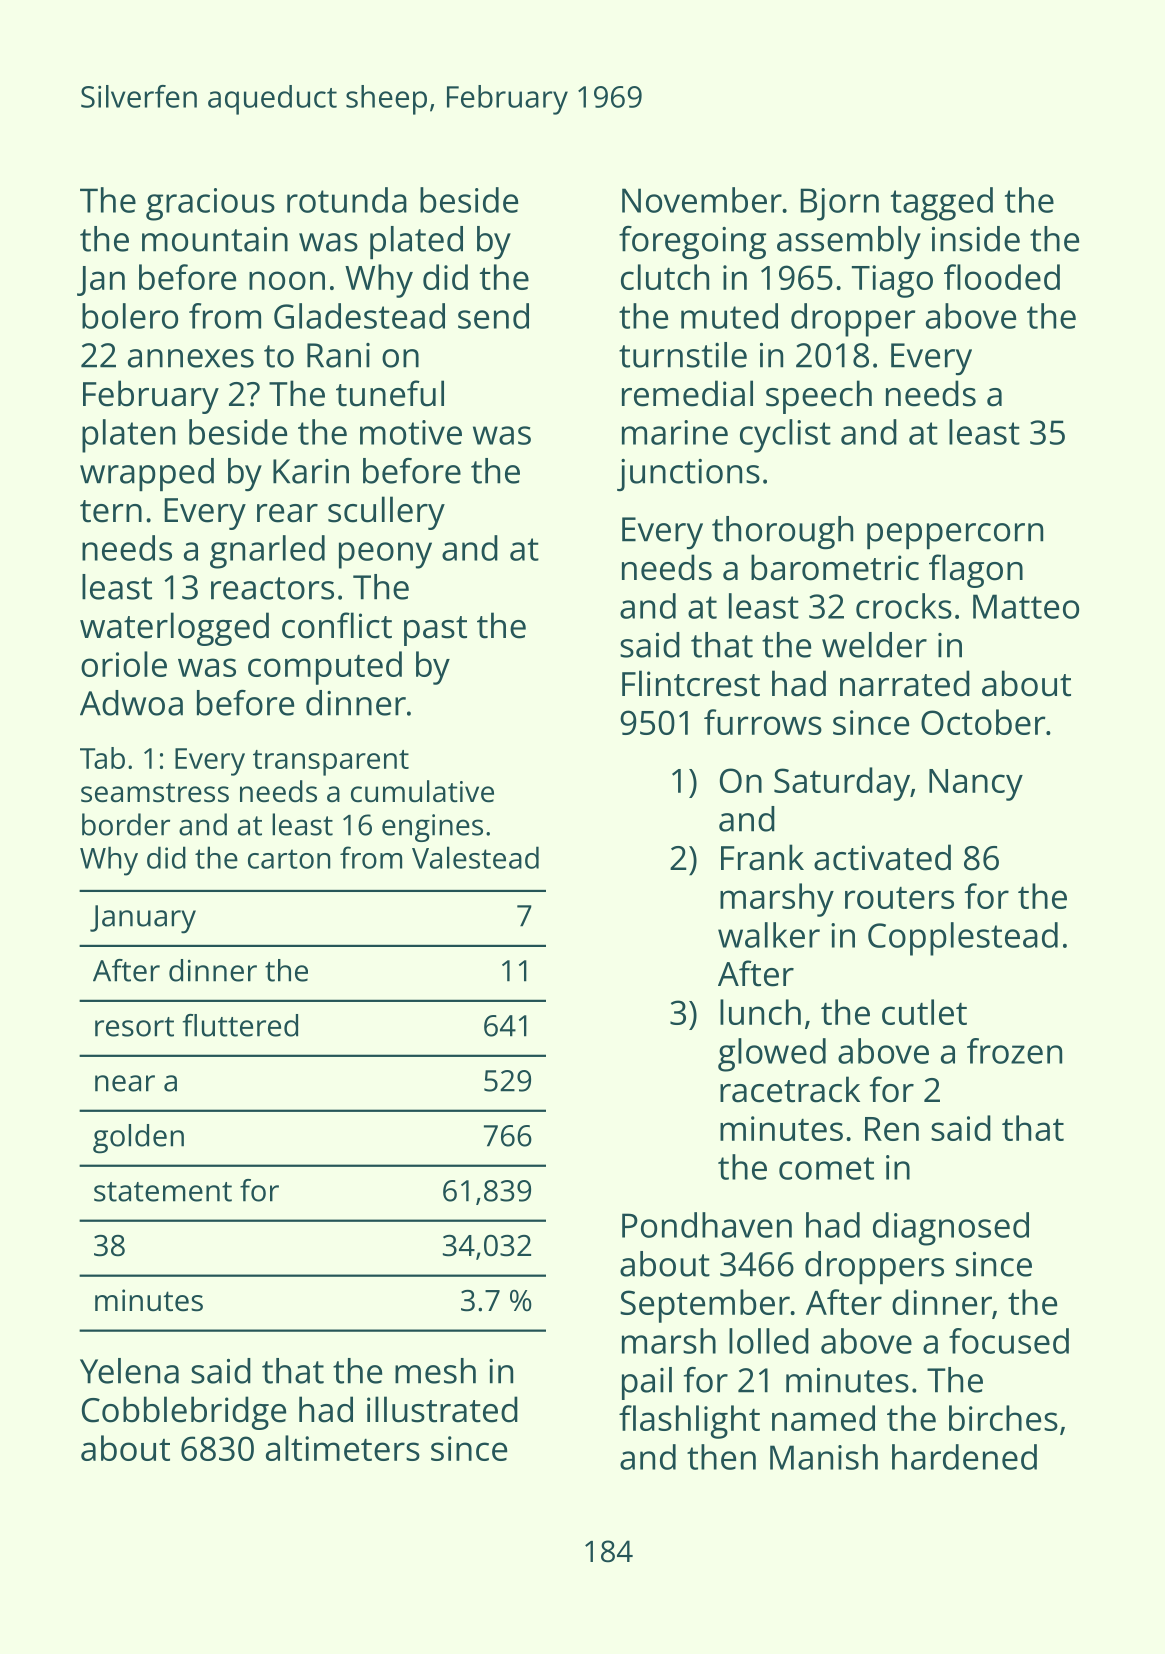 This image has width=1165, height=1654. I want to click on Cobblebridge, so click(184, 1413).
